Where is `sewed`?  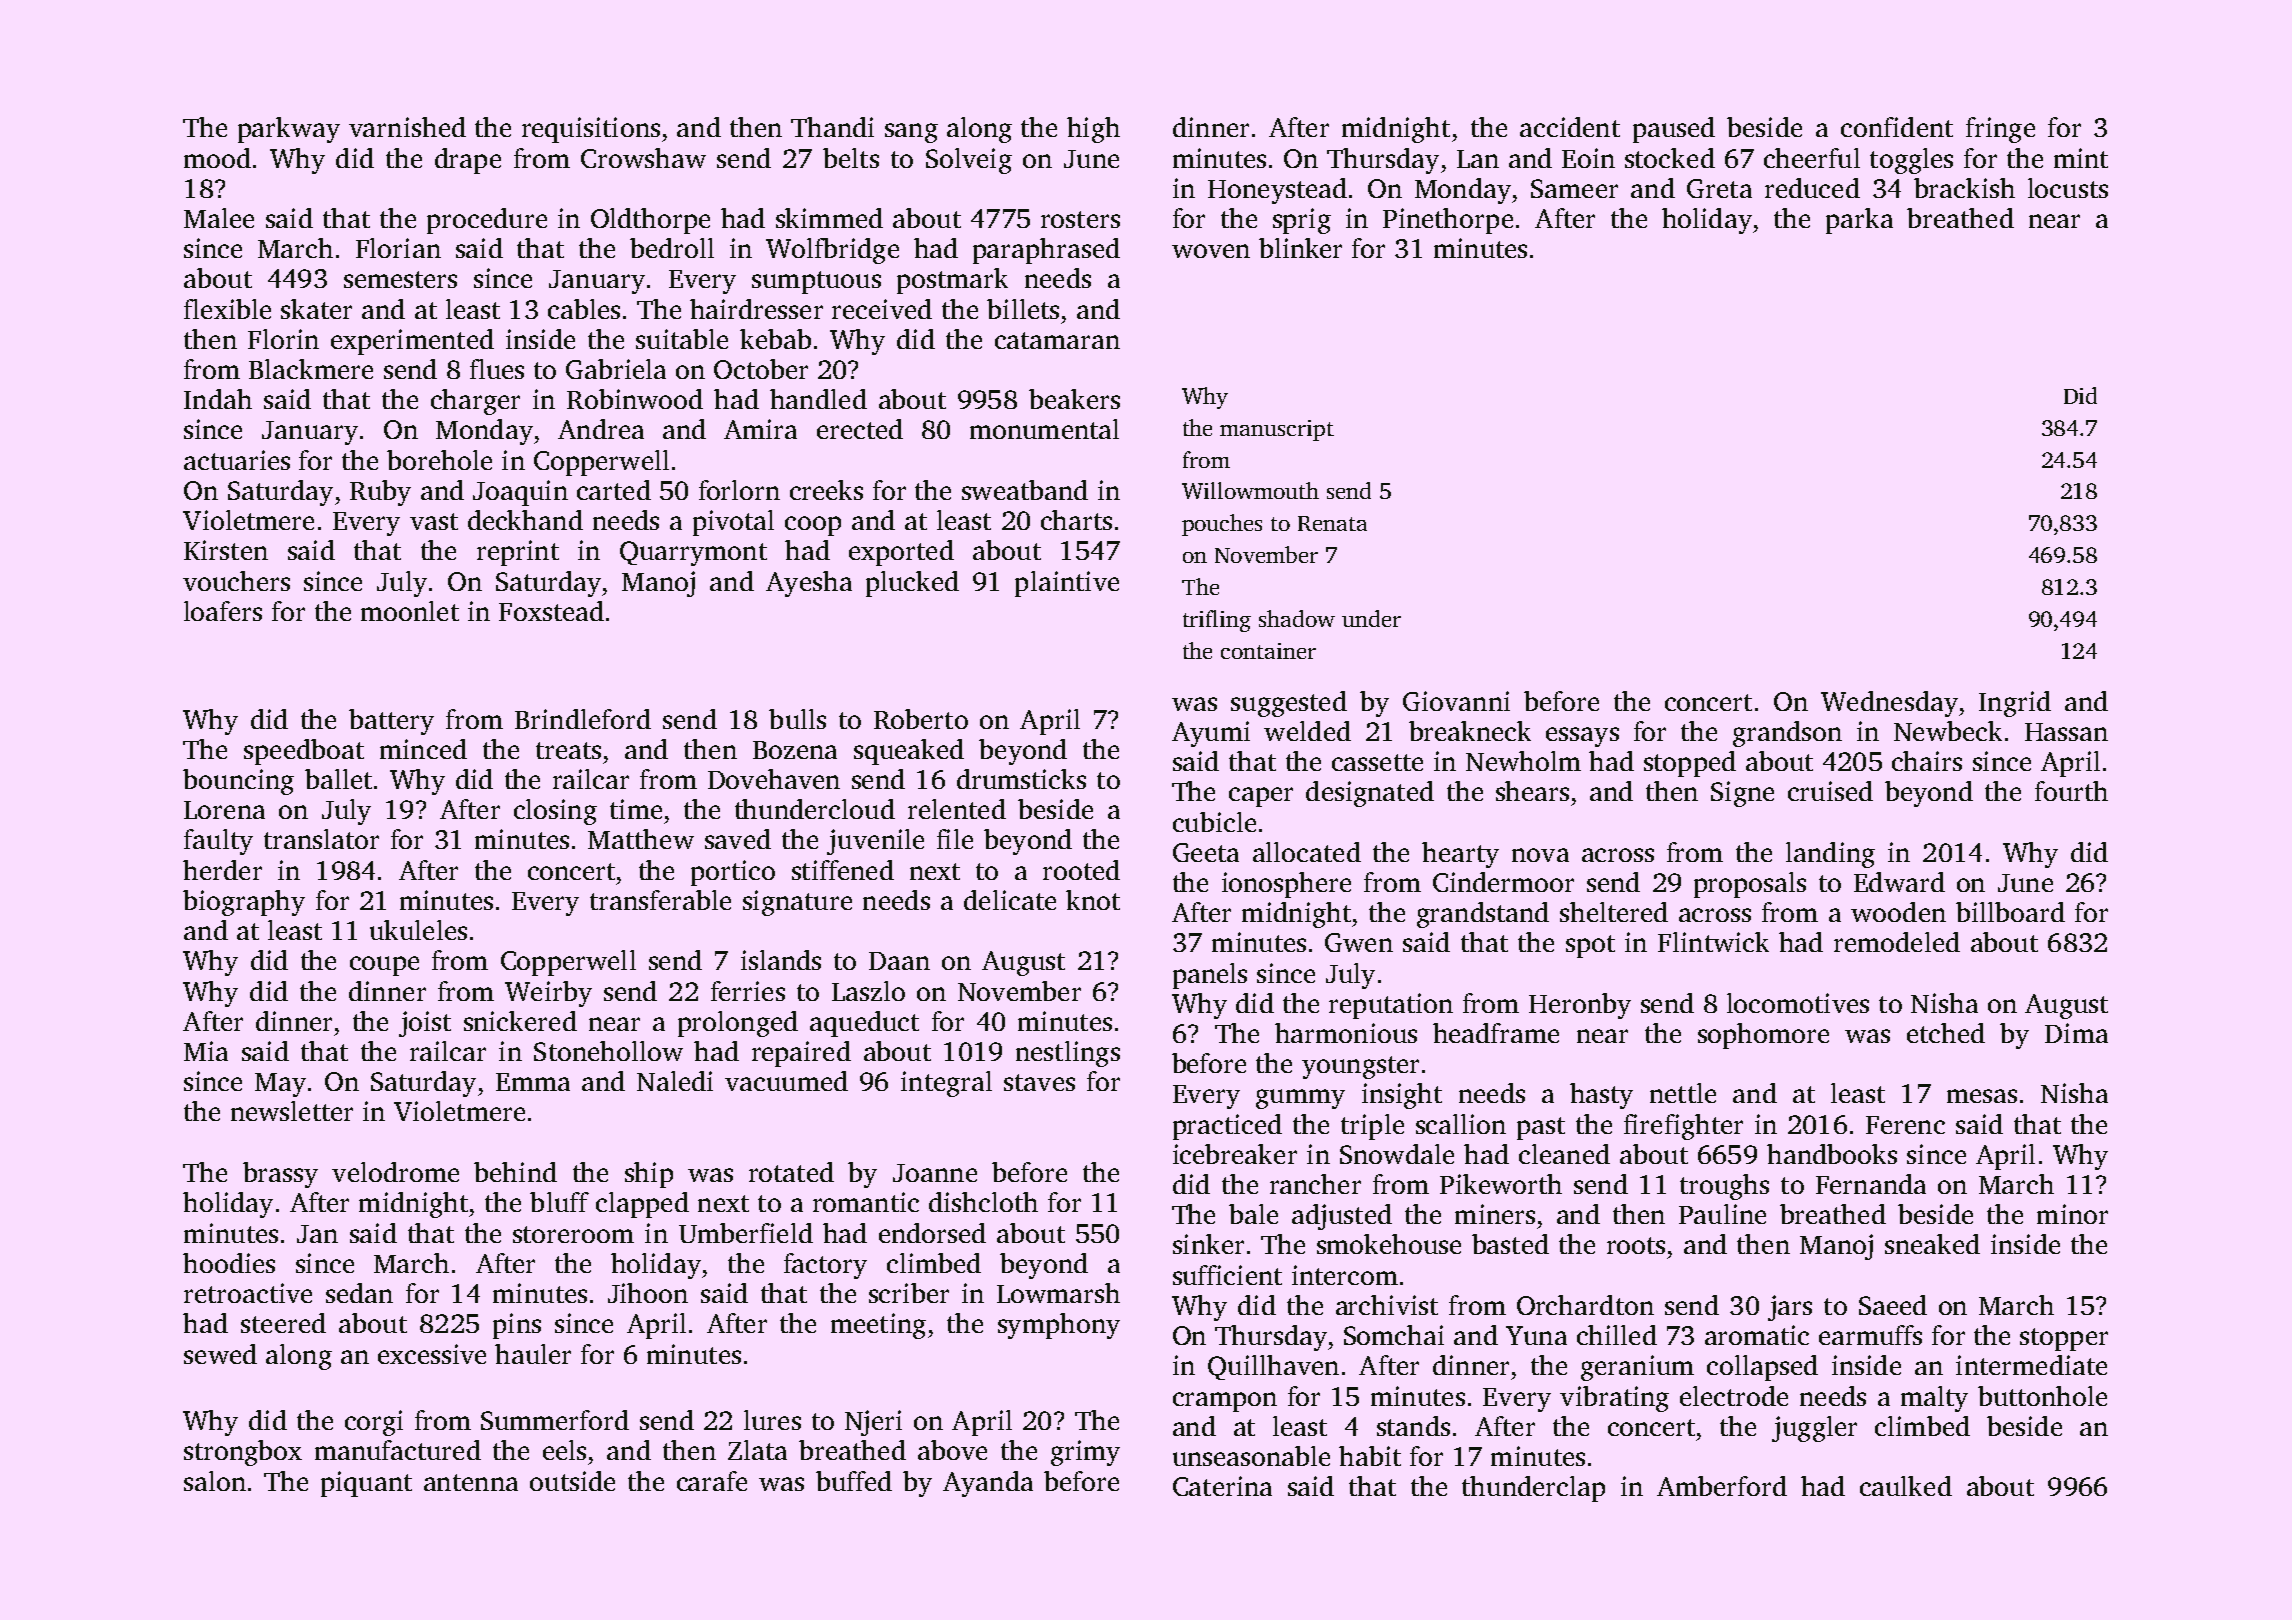 sewed is located at coordinates (220, 1354).
